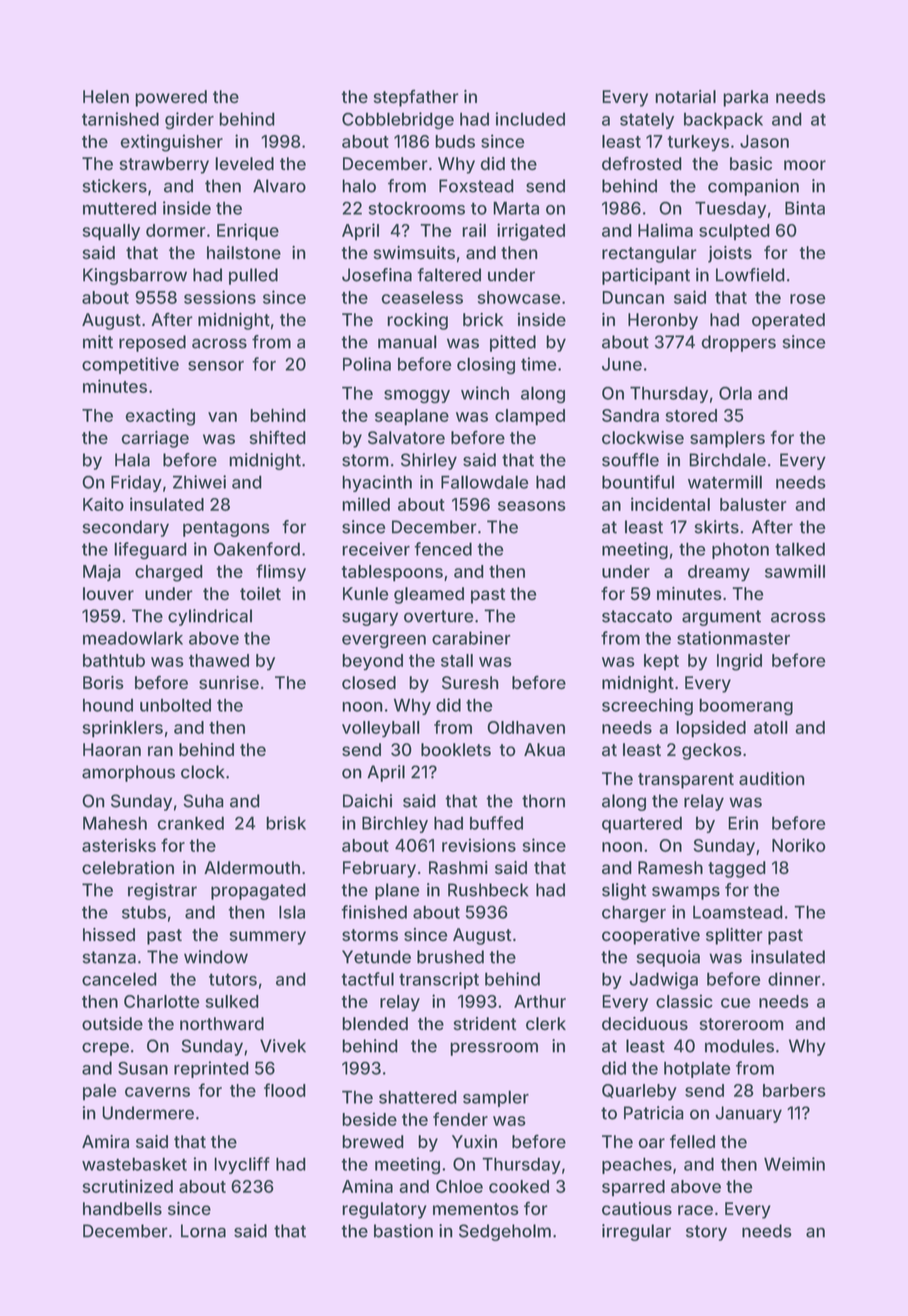  I want to click on strawberry, so click(164, 165).
